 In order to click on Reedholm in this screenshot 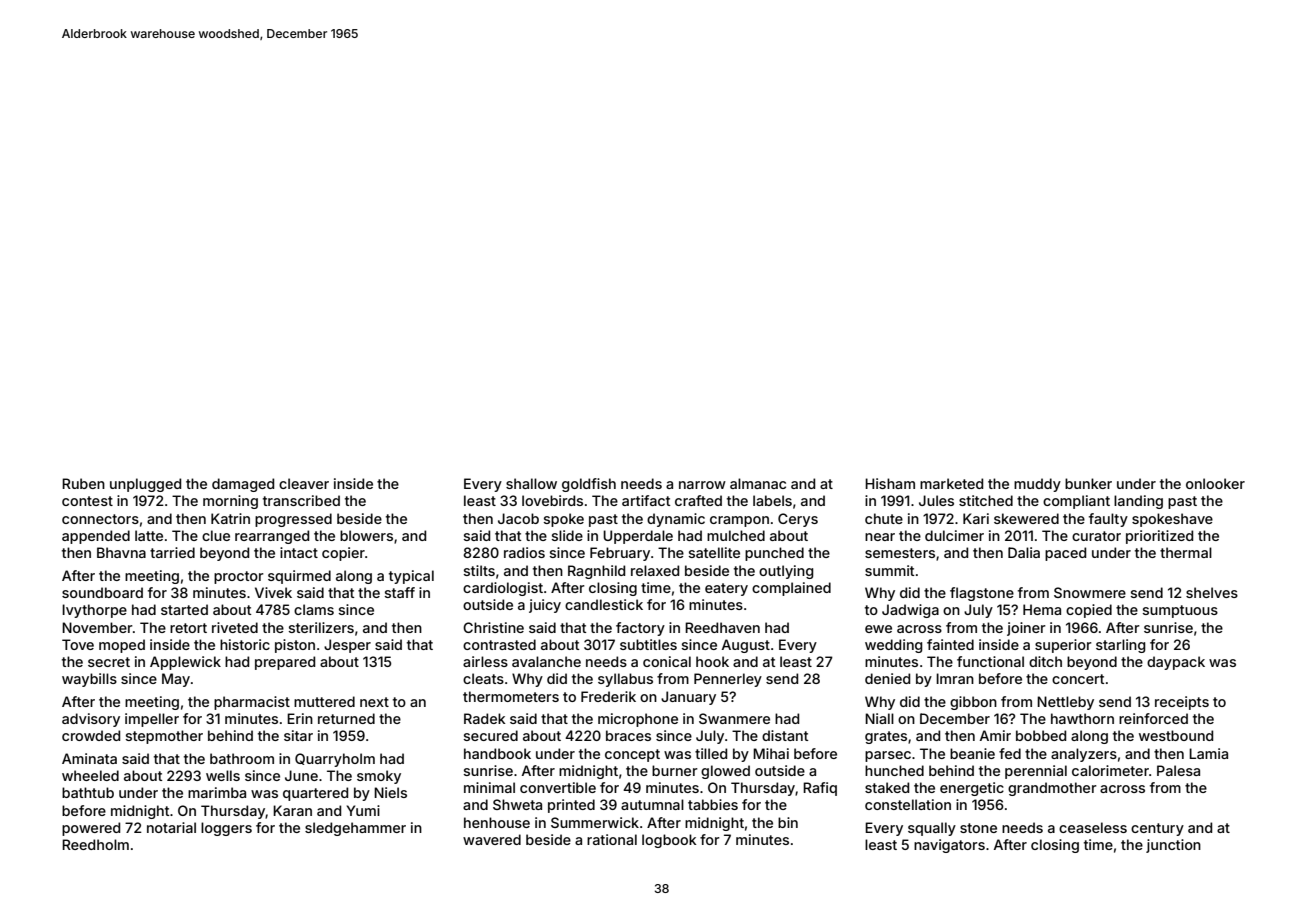, I will do `click(95, 844)`.
